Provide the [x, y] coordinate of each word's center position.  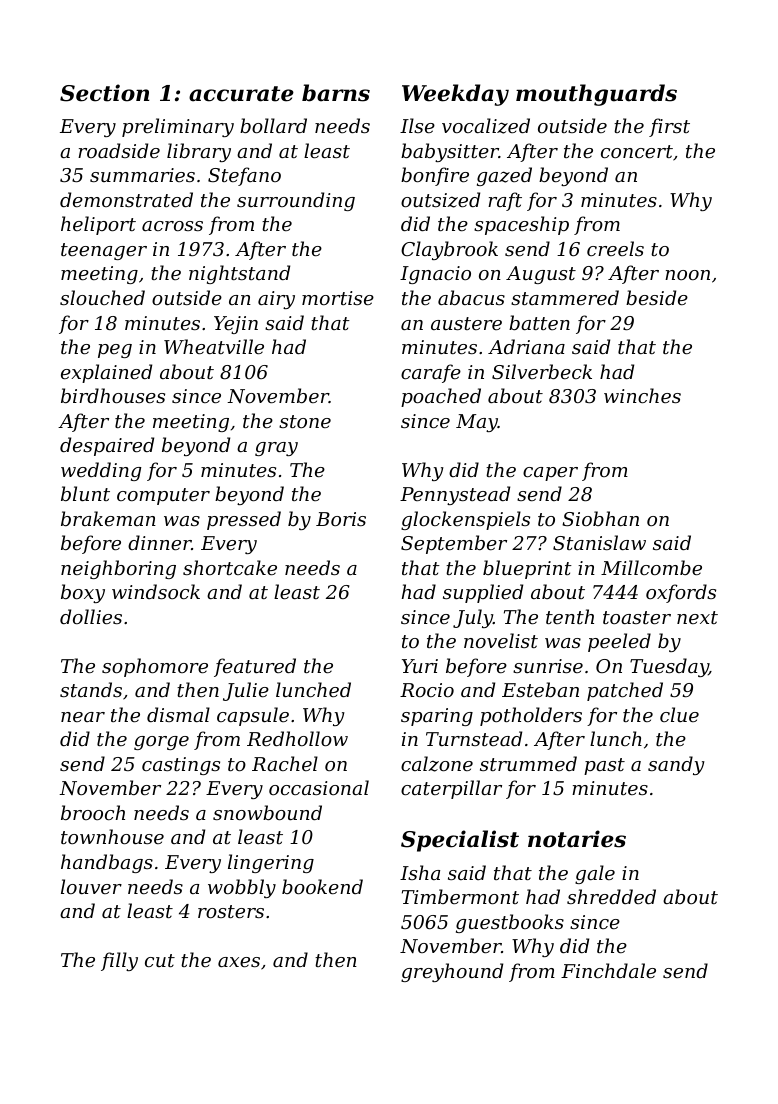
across [172, 226]
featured [255, 667]
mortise [338, 298]
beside [657, 297]
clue [679, 714]
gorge [161, 743]
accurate [241, 94]
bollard [273, 125]
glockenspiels [465, 520]
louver [91, 886]
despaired [107, 446]
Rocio [427, 690]
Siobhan [600, 518]
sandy [676, 765]
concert [637, 151]
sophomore [155, 667]
